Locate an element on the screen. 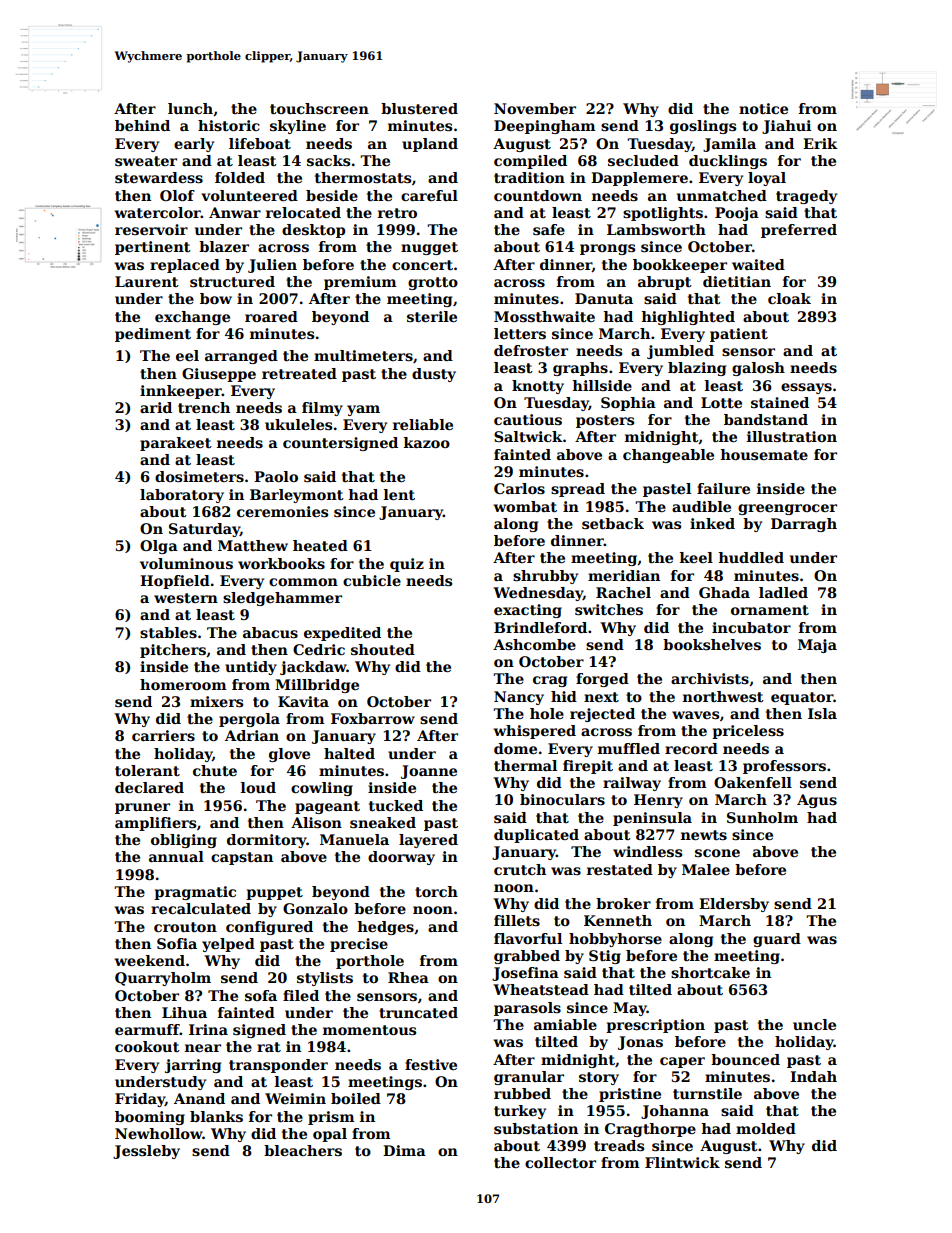 This screenshot has height=1233, width=952. knotty is located at coordinates (538, 387).
